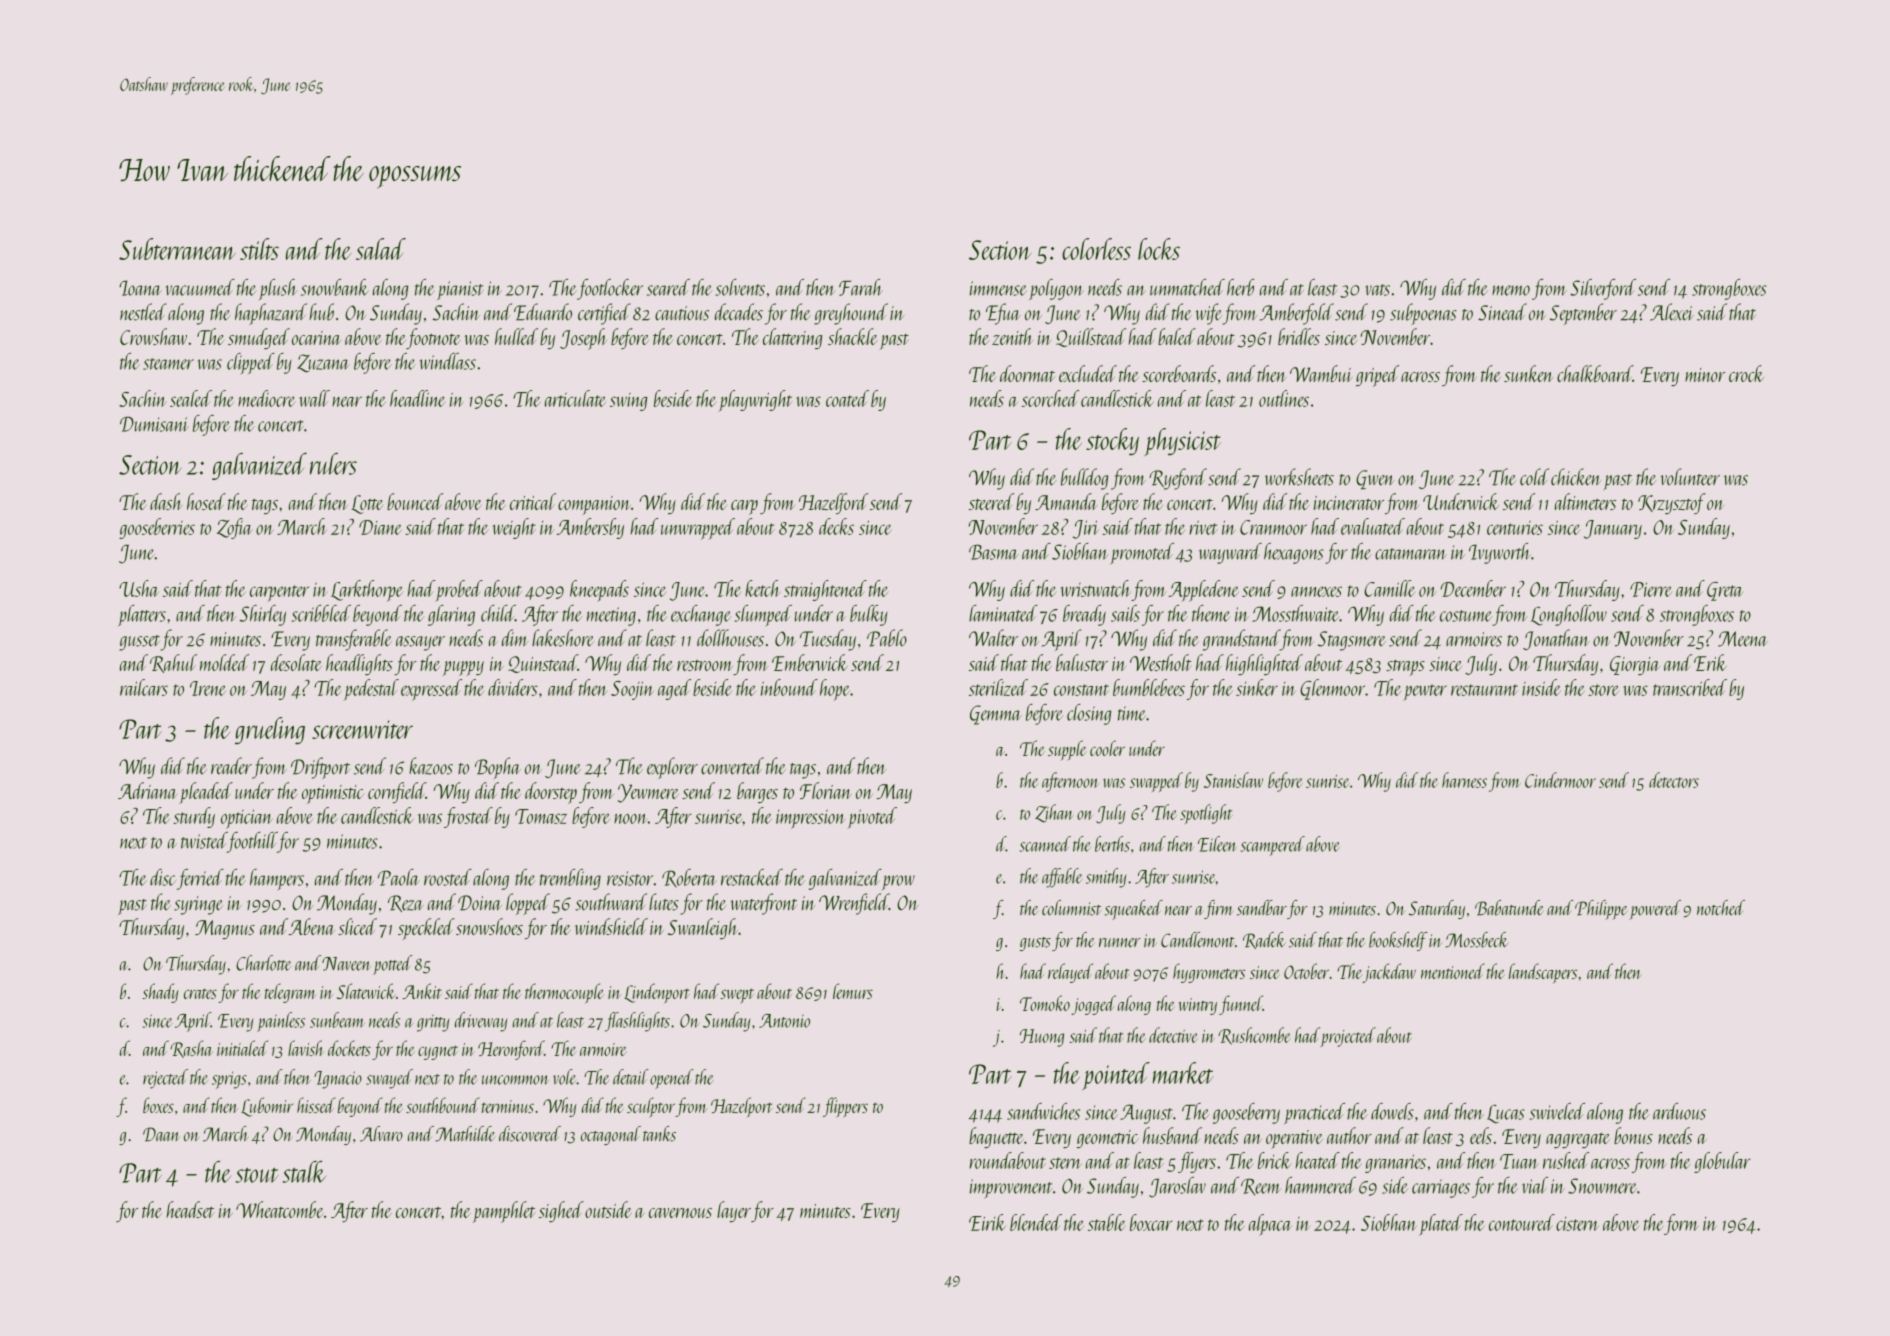 The width and height of the page is (1890, 1336). I want to click on blended, so click(1036, 1222).
